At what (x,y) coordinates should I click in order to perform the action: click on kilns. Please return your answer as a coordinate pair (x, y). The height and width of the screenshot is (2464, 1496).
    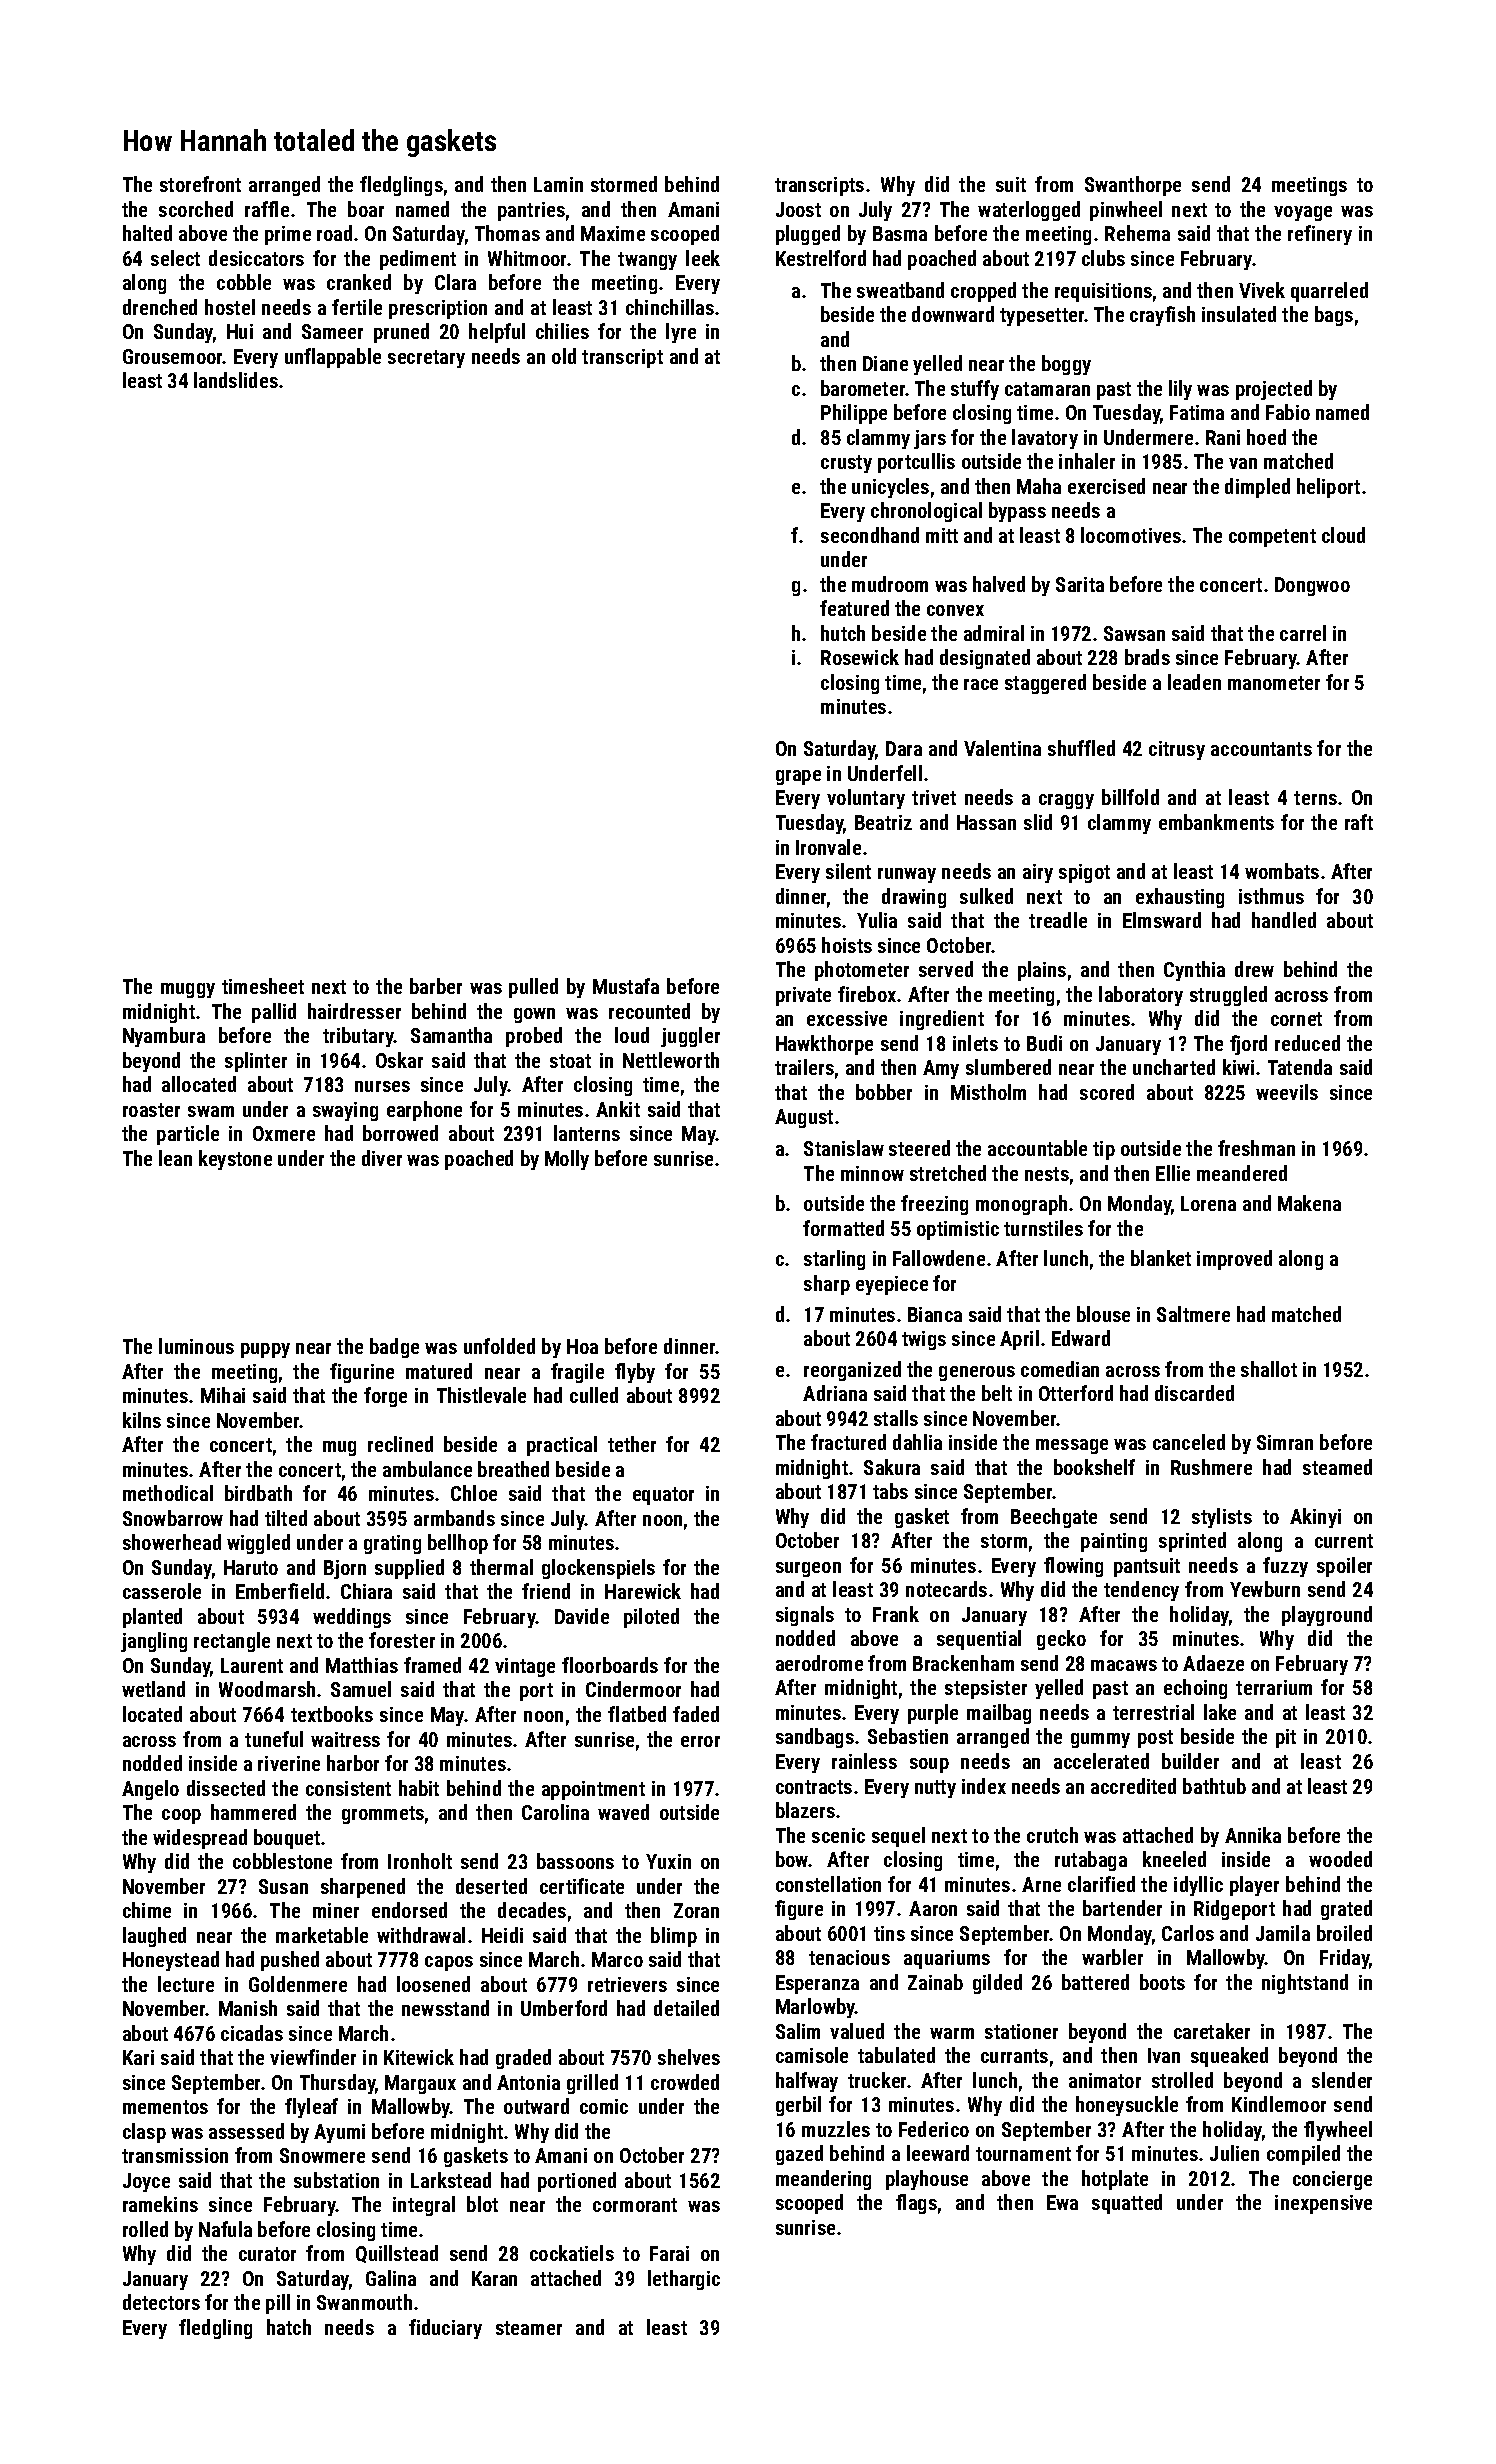
    Looking at the image, I should click on (142, 1420).
